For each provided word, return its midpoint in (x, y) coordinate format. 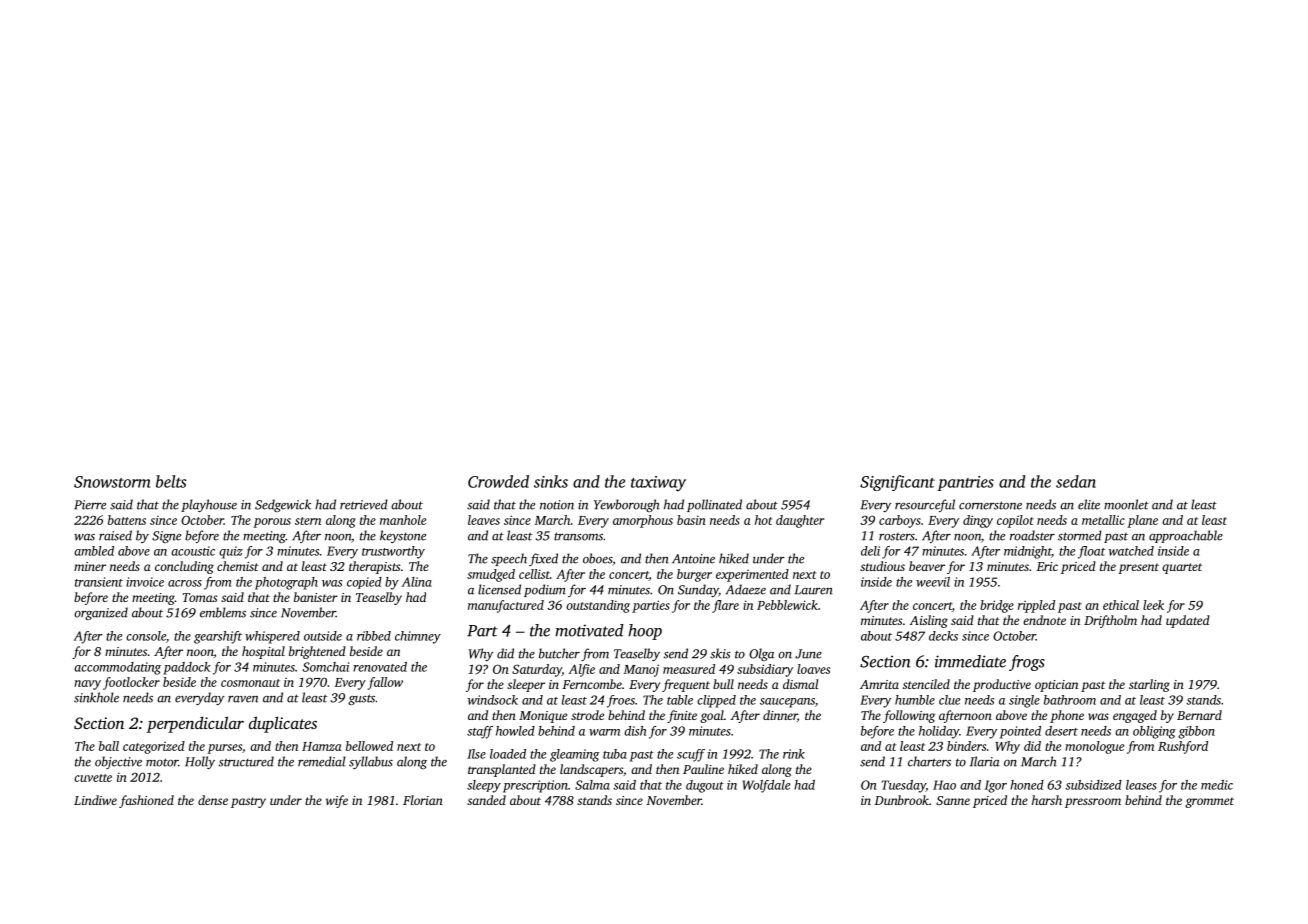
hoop (645, 632)
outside (323, 636)
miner (90, 566)
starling (1149, 685)
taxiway (658, 484)
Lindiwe (95, 800)
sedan (1076, 481)
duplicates (283, 724)
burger (694, 575)
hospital (263, 652)
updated (1188, 621)
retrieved (364, 504)
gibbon (1196, 732)
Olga (761, 654)
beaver (927, 566)
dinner (780, 715)
